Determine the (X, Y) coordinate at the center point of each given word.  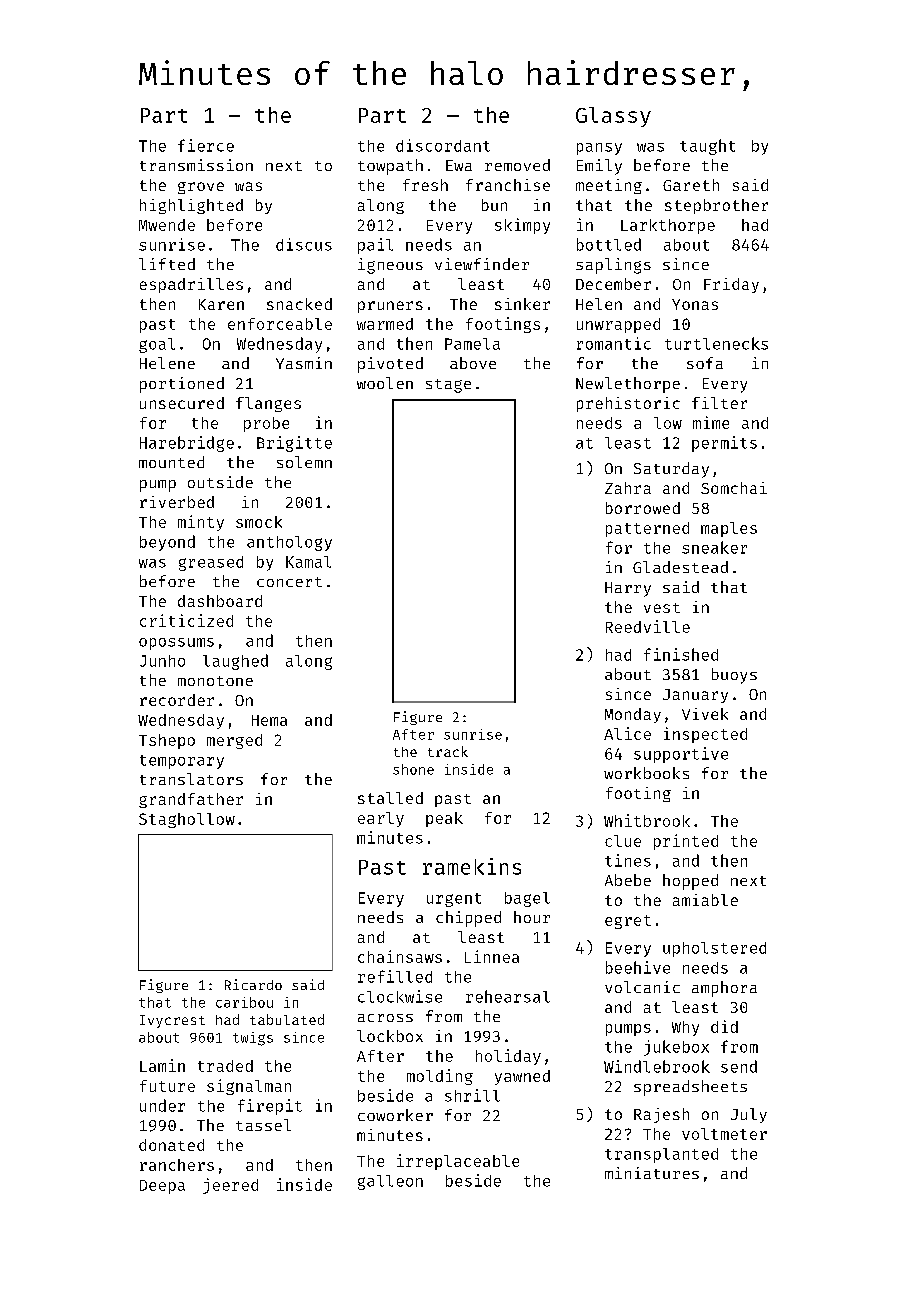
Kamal (308, 562)
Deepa (162, 1187)
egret (628, 922)
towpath (390, 167)
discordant (443, 145)
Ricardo (253, 984)
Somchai (734, 488)
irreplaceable (458, 1162)
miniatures (652, 1173)
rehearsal (508, 996)
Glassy (613, 117)
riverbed (177, 502)
